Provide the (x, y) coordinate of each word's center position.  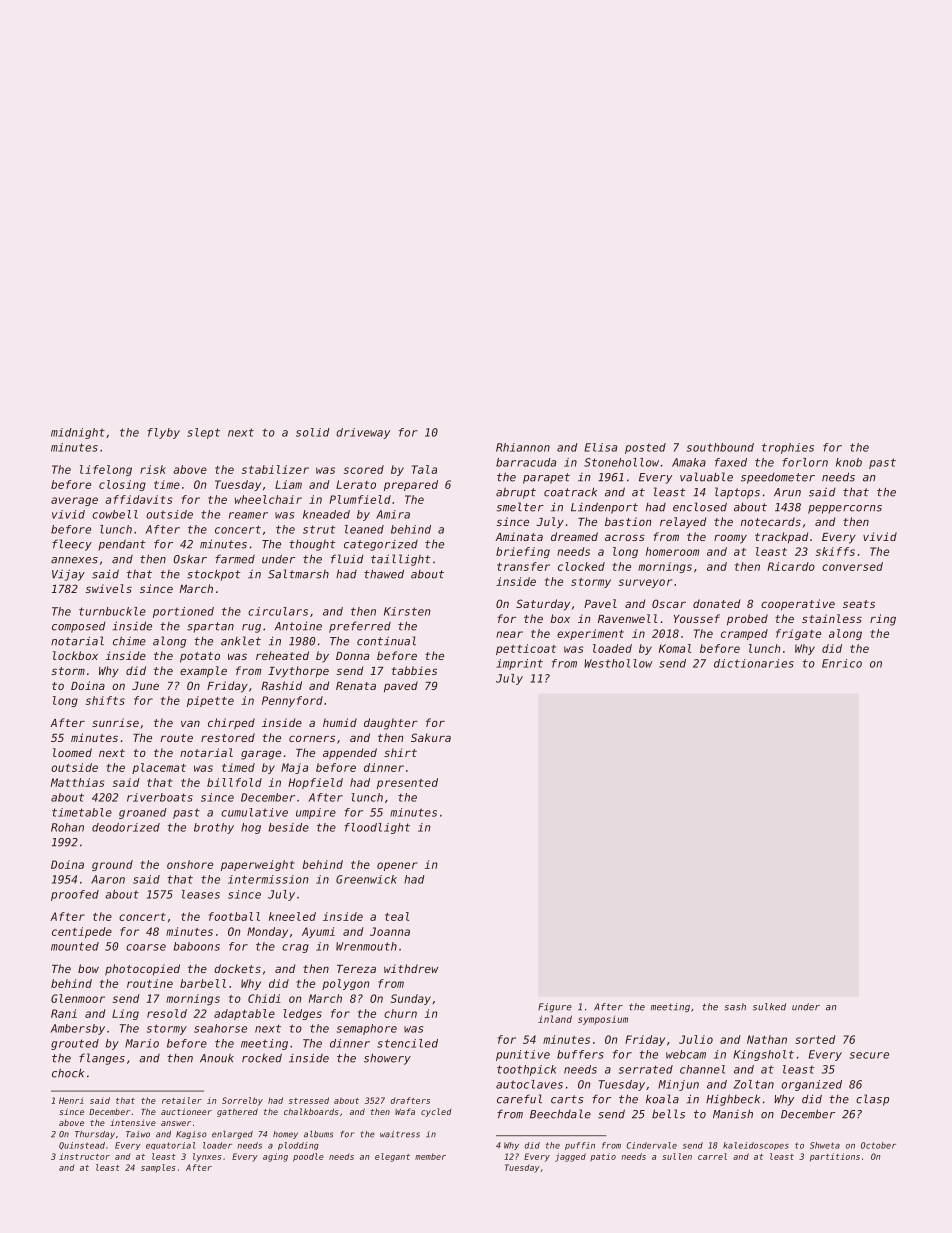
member (430, 1156)
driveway (363, 433)
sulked (769, 1007)
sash (735, 1007)
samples (158, 1168)
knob (849, 462)
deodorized (126, 827)
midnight (78, 433)
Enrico (842, 663)
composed (78, 627)
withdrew (411, 968)
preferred (360, 627)
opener (397, 866)
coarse (146, 947)
